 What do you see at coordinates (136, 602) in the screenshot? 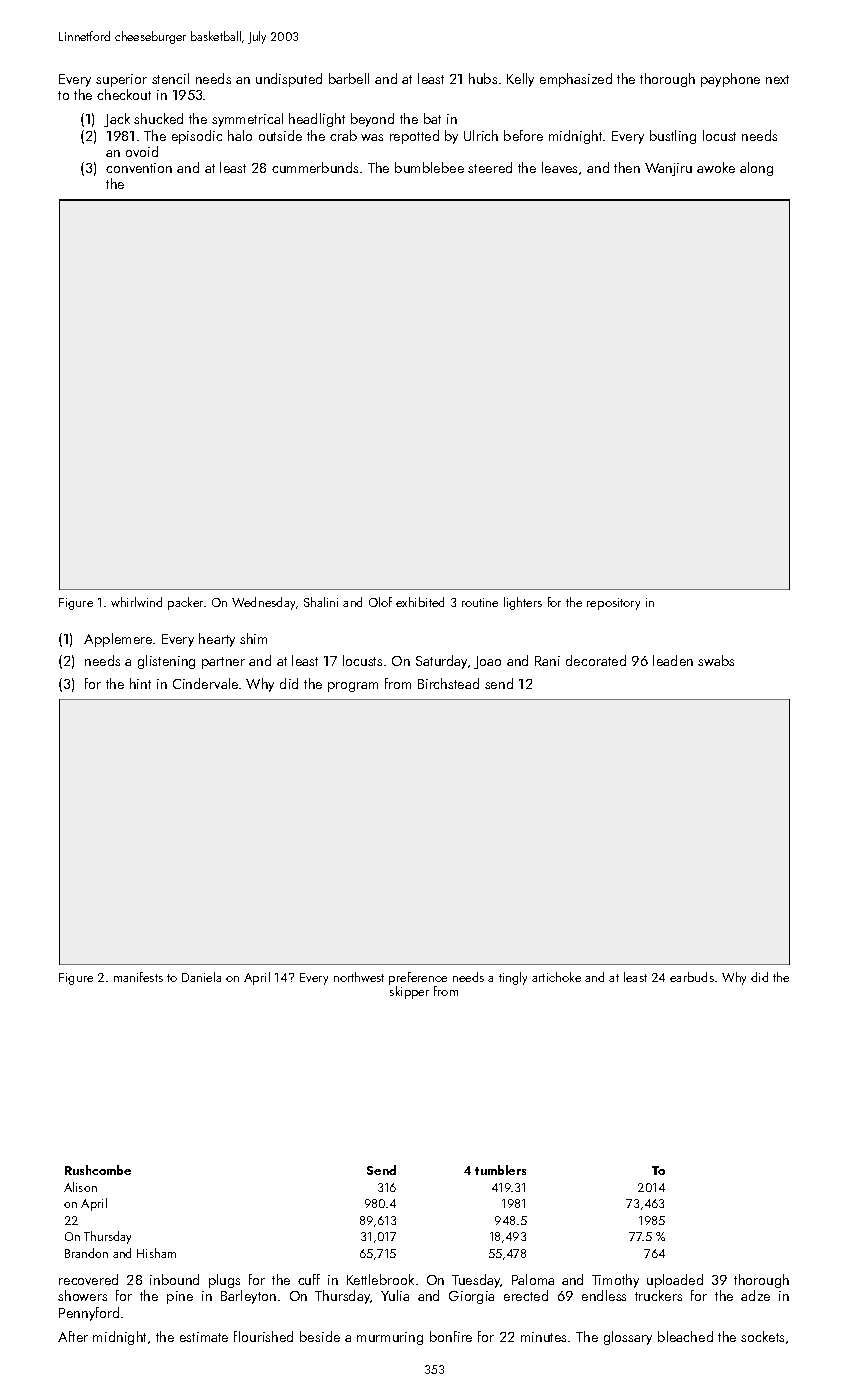
I see `whirlwind` at bounding box center [136, 602].
